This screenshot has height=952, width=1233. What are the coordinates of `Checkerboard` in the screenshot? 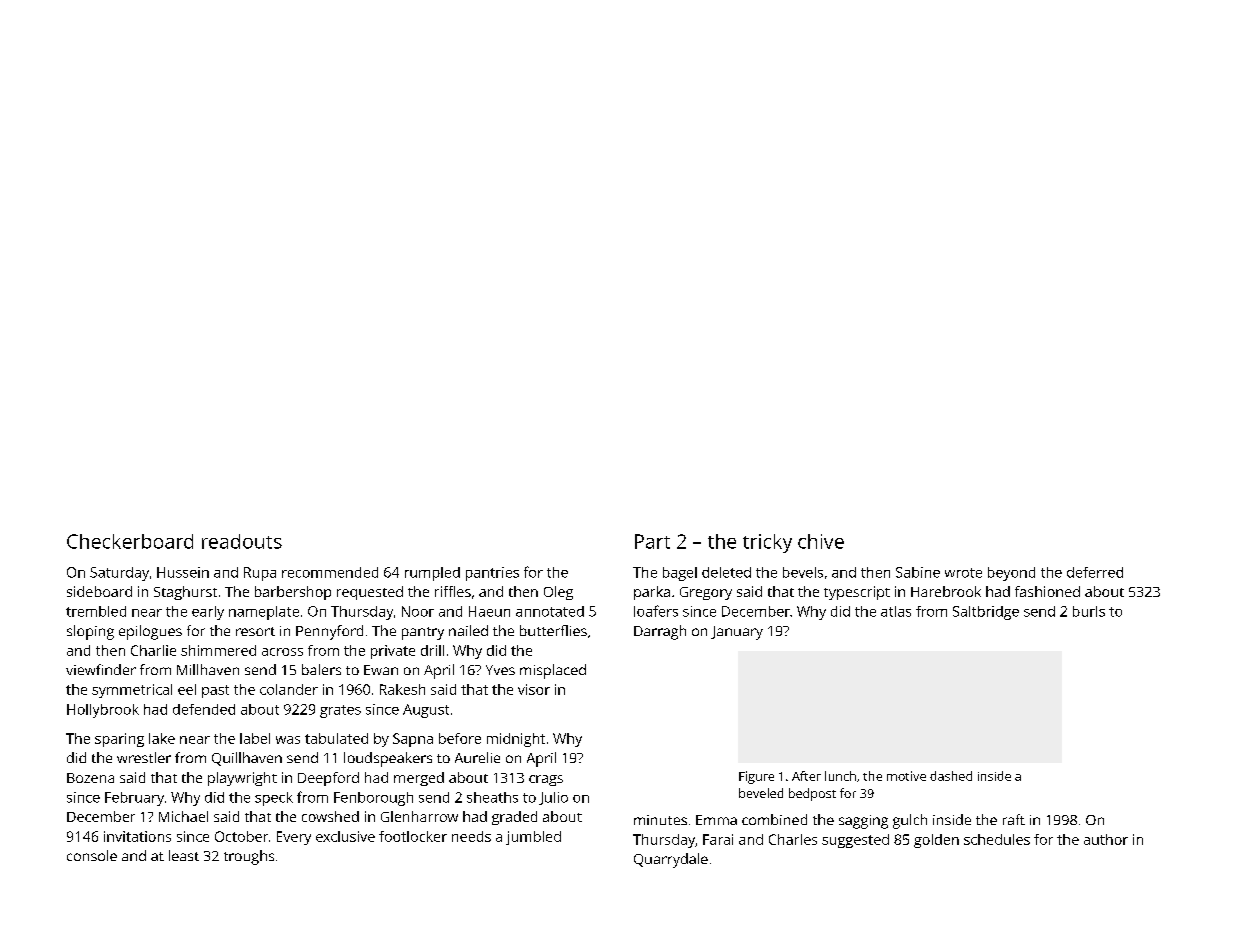 It's located at (130, 541).
